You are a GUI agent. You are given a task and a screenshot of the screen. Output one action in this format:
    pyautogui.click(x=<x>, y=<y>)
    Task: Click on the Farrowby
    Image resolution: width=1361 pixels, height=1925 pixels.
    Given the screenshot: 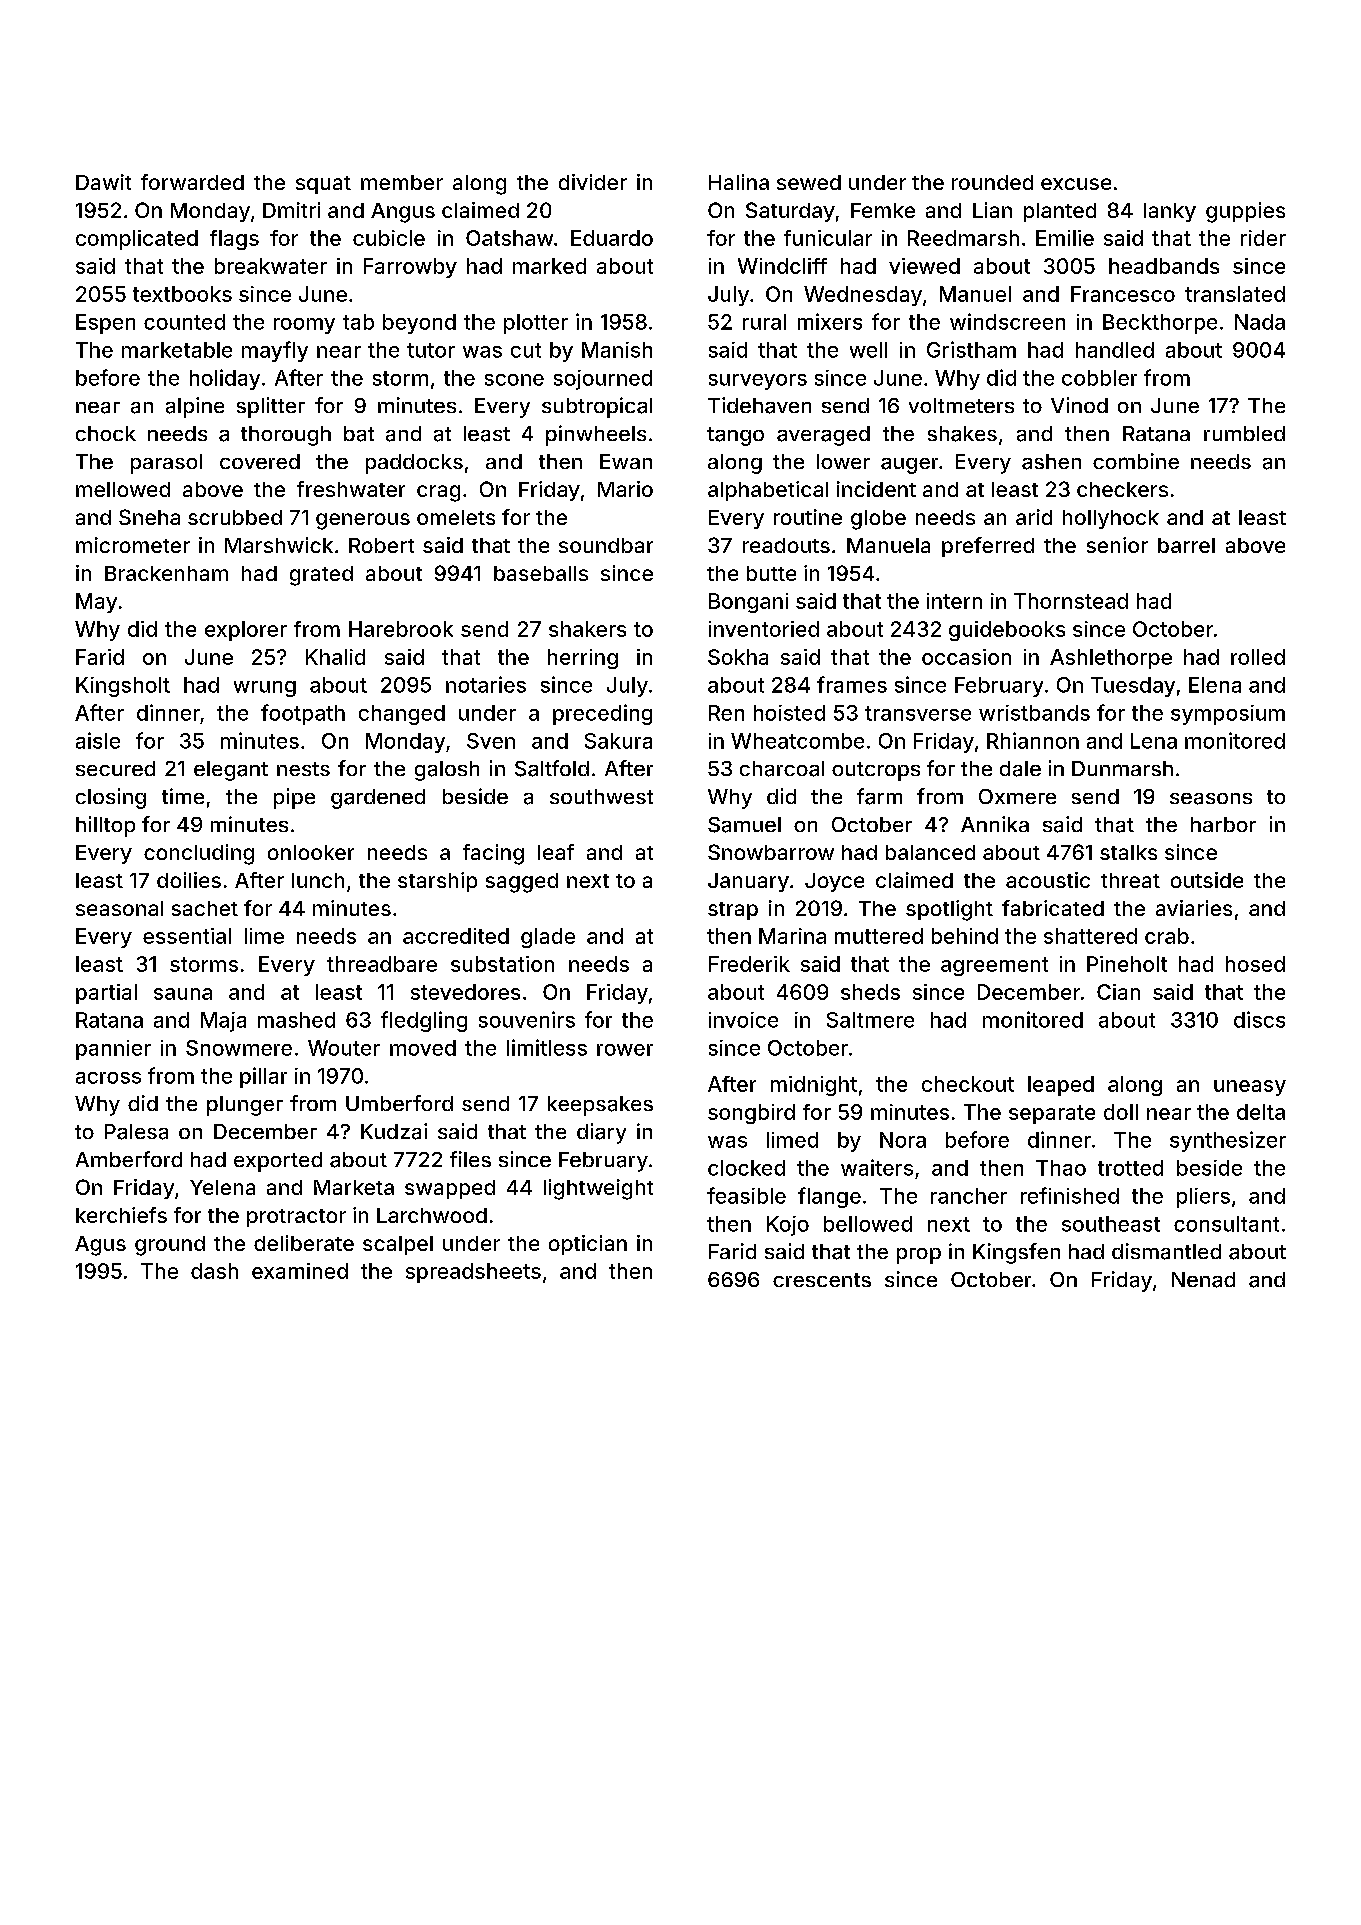 What is the action you would take?
    pyautogui.click(x=410, y=268)
